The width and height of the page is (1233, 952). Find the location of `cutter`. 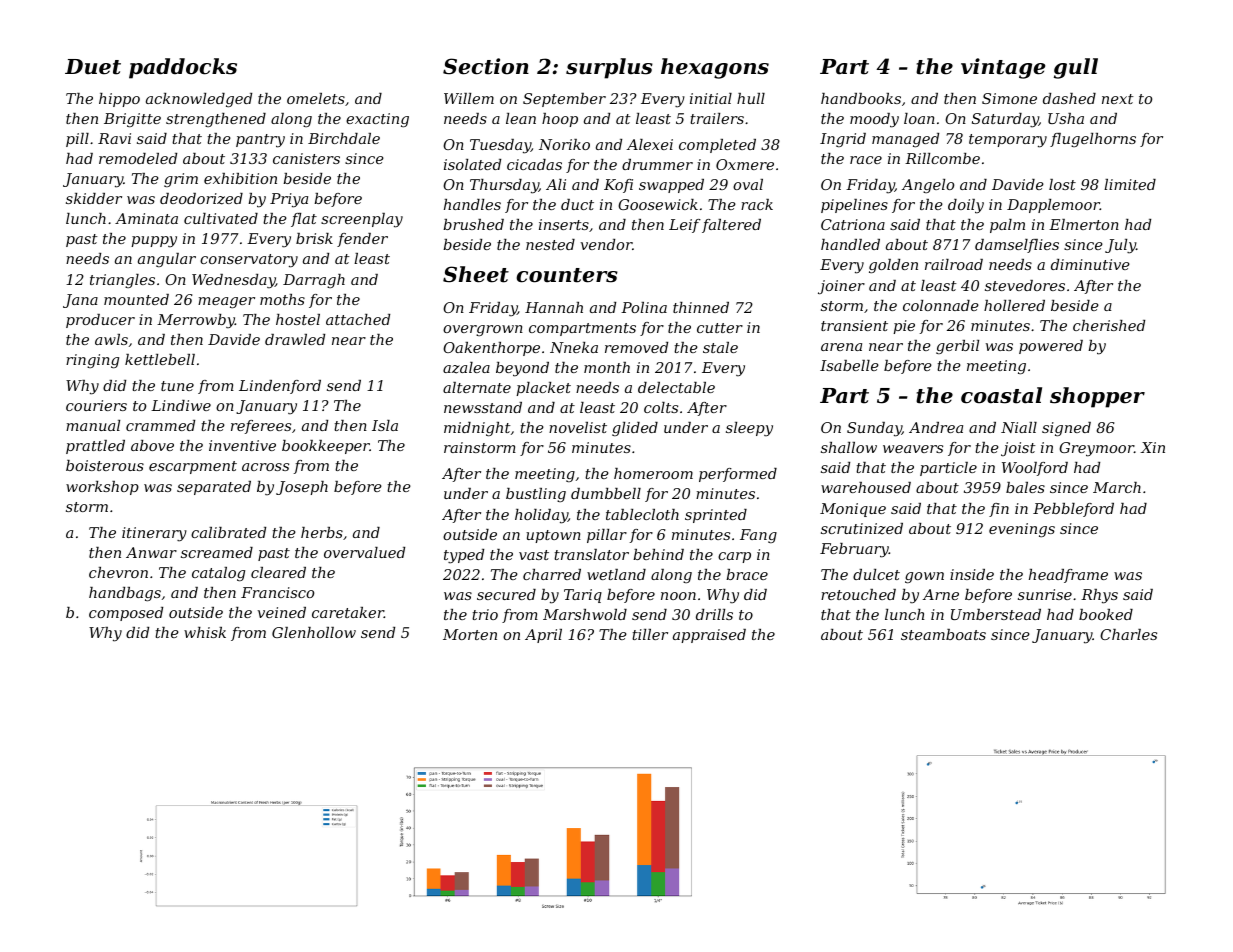

cutter is located at coordinates (720, 328).
